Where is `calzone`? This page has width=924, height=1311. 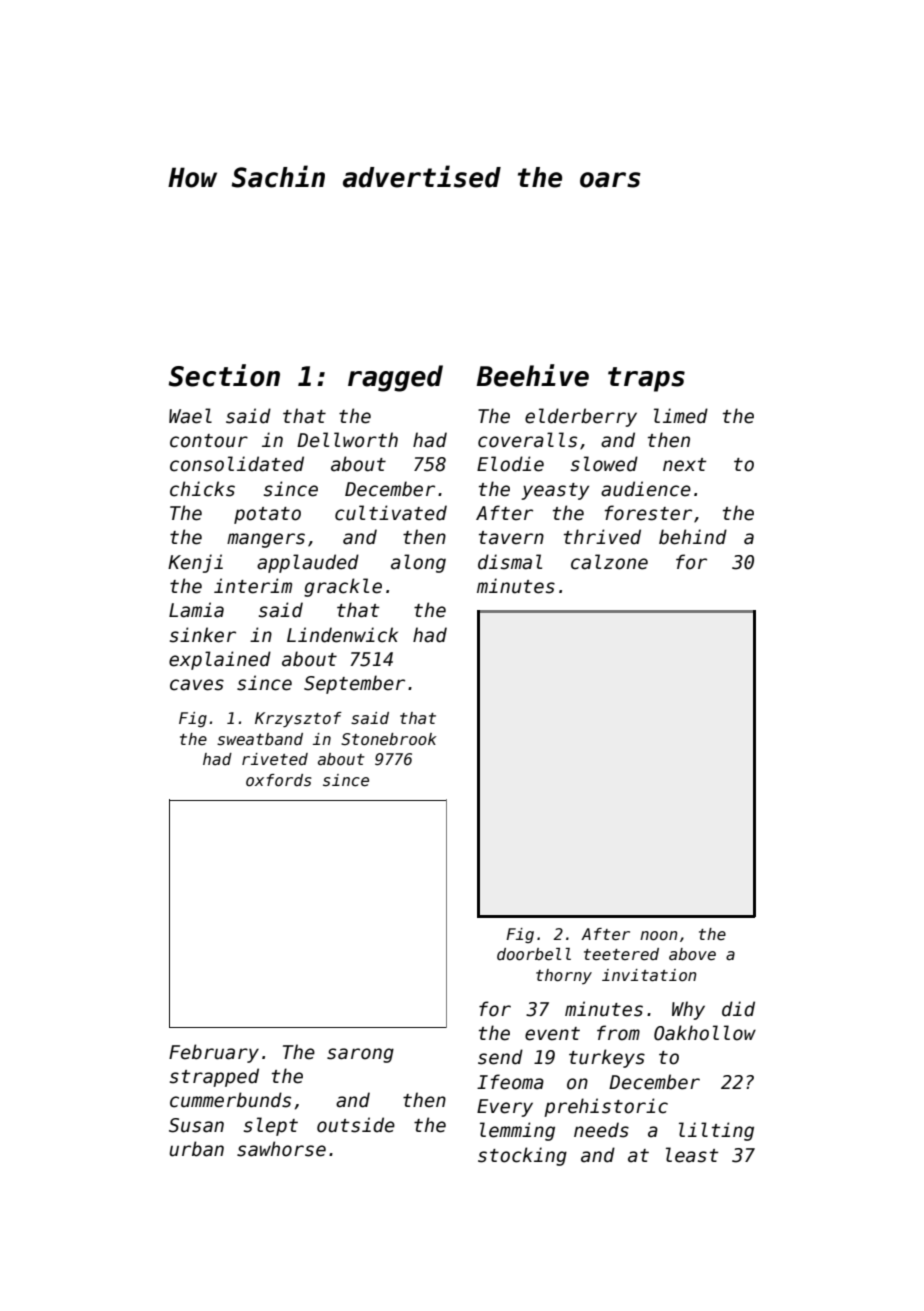 calzone is located at coordinates (609, 562).
